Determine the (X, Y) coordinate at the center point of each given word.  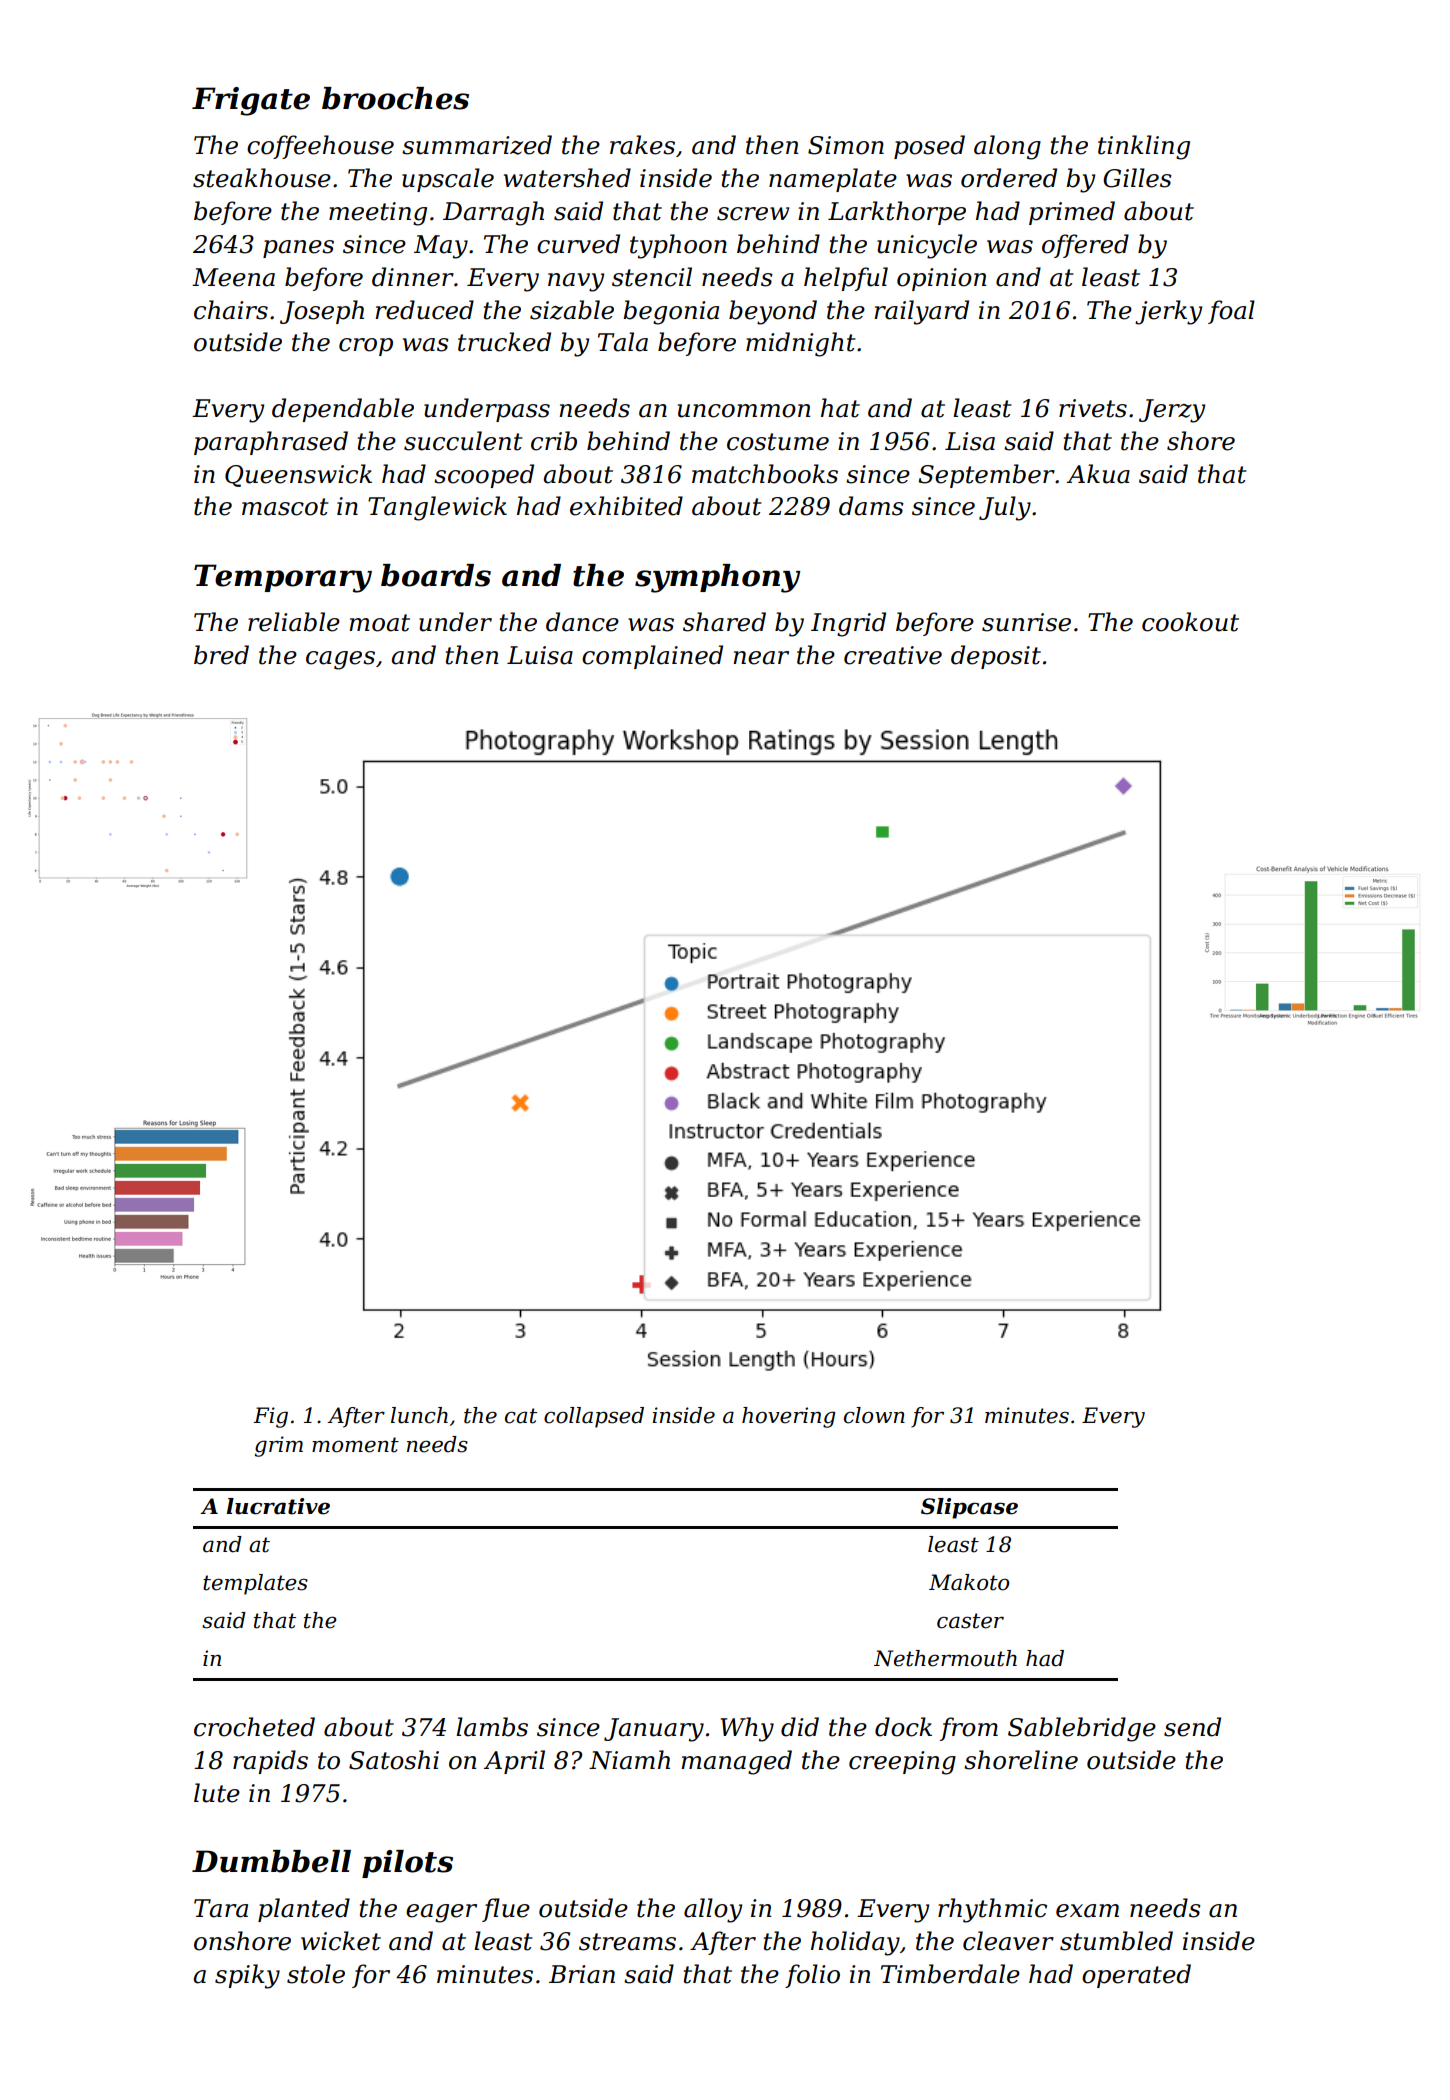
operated (1136, 1976)
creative (893, 655)
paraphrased (271, 443)
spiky (247, 1976)
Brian (582, 1974)
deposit (996, 657)
